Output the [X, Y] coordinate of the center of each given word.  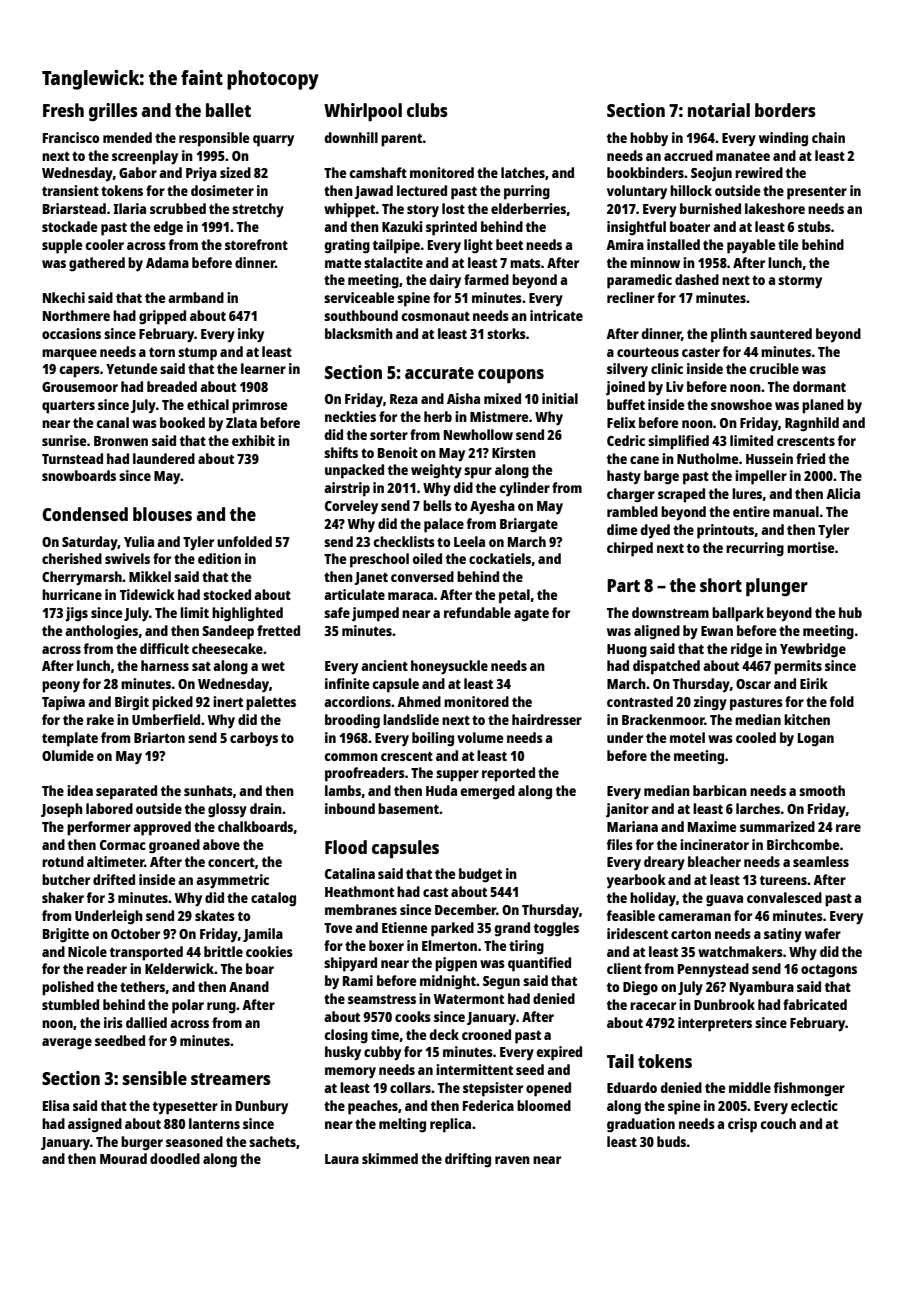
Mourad [123, 1158]
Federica [488, 1105]
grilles [113, 112]
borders [785, 110]
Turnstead [72, 458]
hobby [649, 139]
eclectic [814, 1105]
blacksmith [359, 333]
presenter [817, 193]
